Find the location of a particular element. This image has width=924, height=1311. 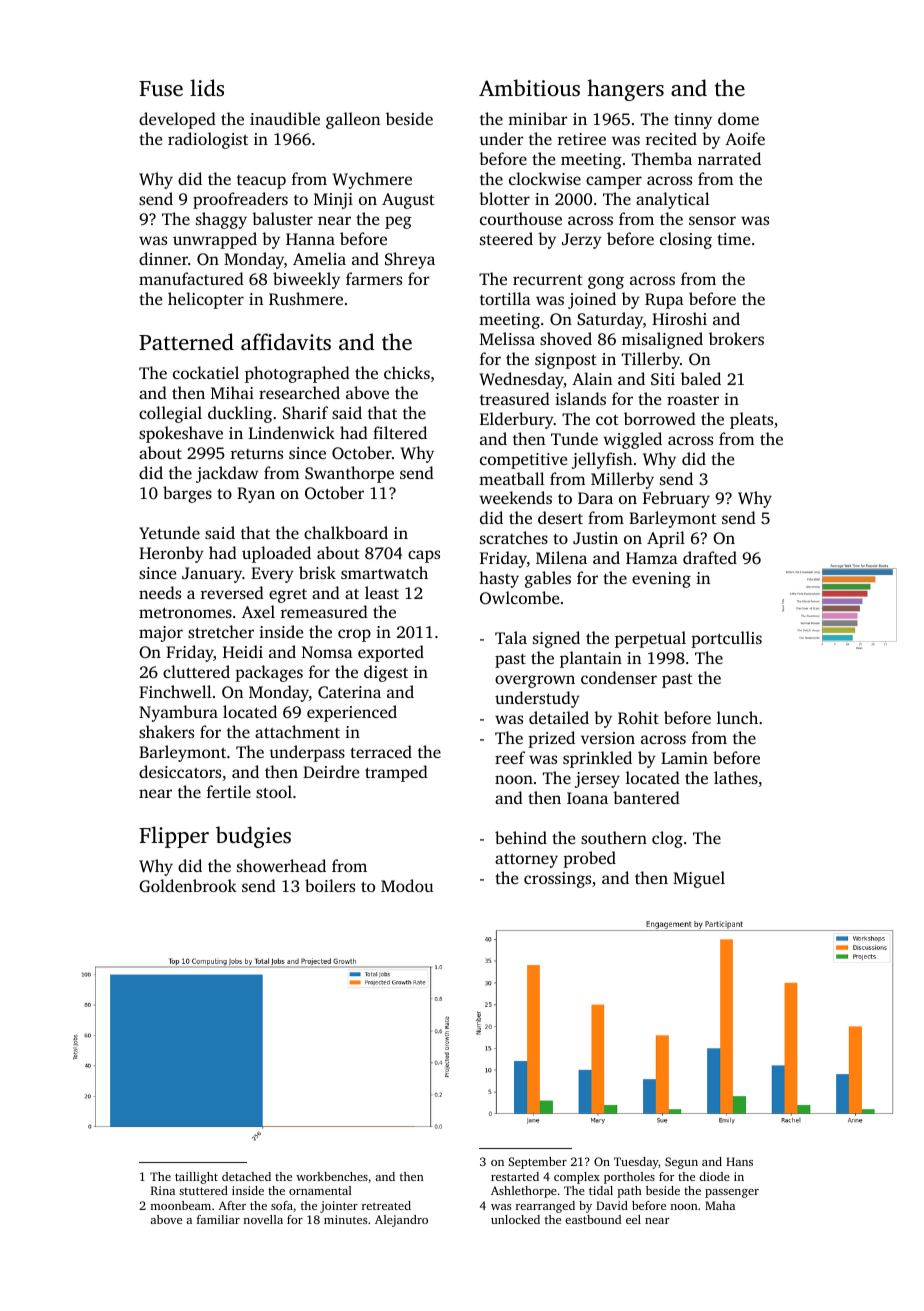

Flipper is located at coordinates (174, 837).
